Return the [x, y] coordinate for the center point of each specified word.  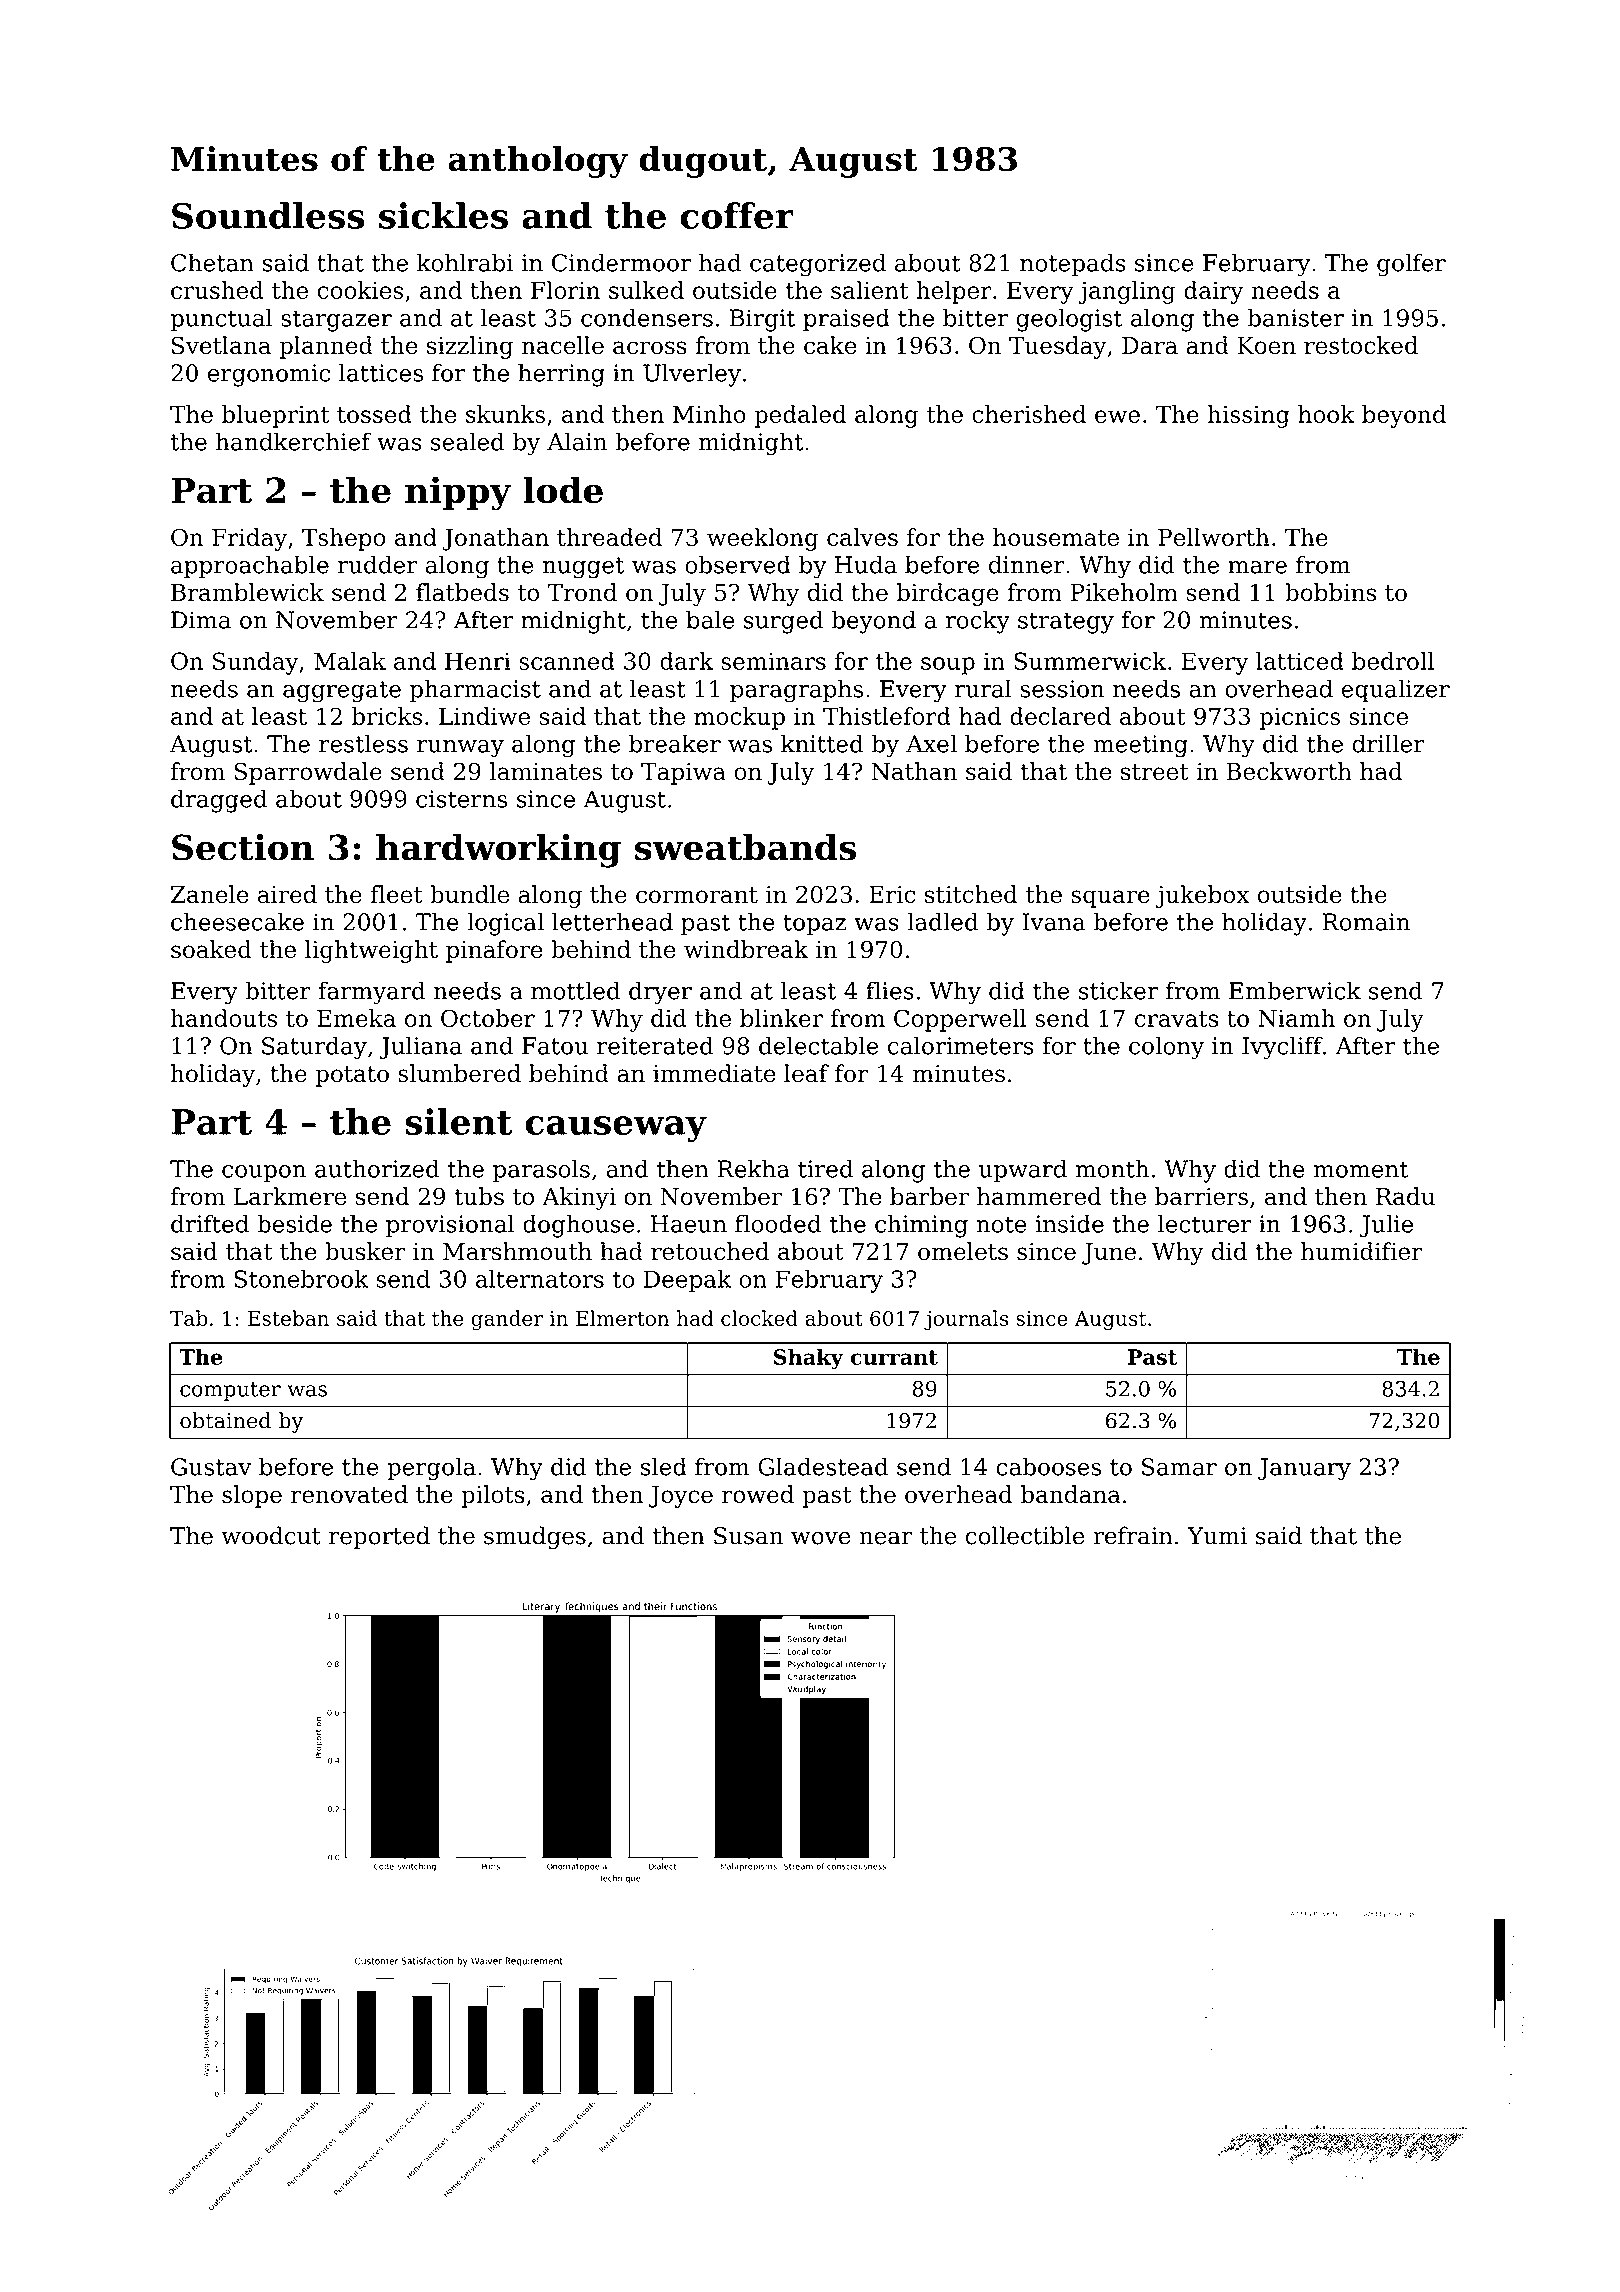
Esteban [288, 1318]
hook [1326, 414]
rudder [378, 564]
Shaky [808, 1359]
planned [326, 347]
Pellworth [1214, 537]
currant [894, 1357]
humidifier [1361, 1251]
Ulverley [692, 375]
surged [783, 622]
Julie [1386, 1225]
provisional [450, 1225]
